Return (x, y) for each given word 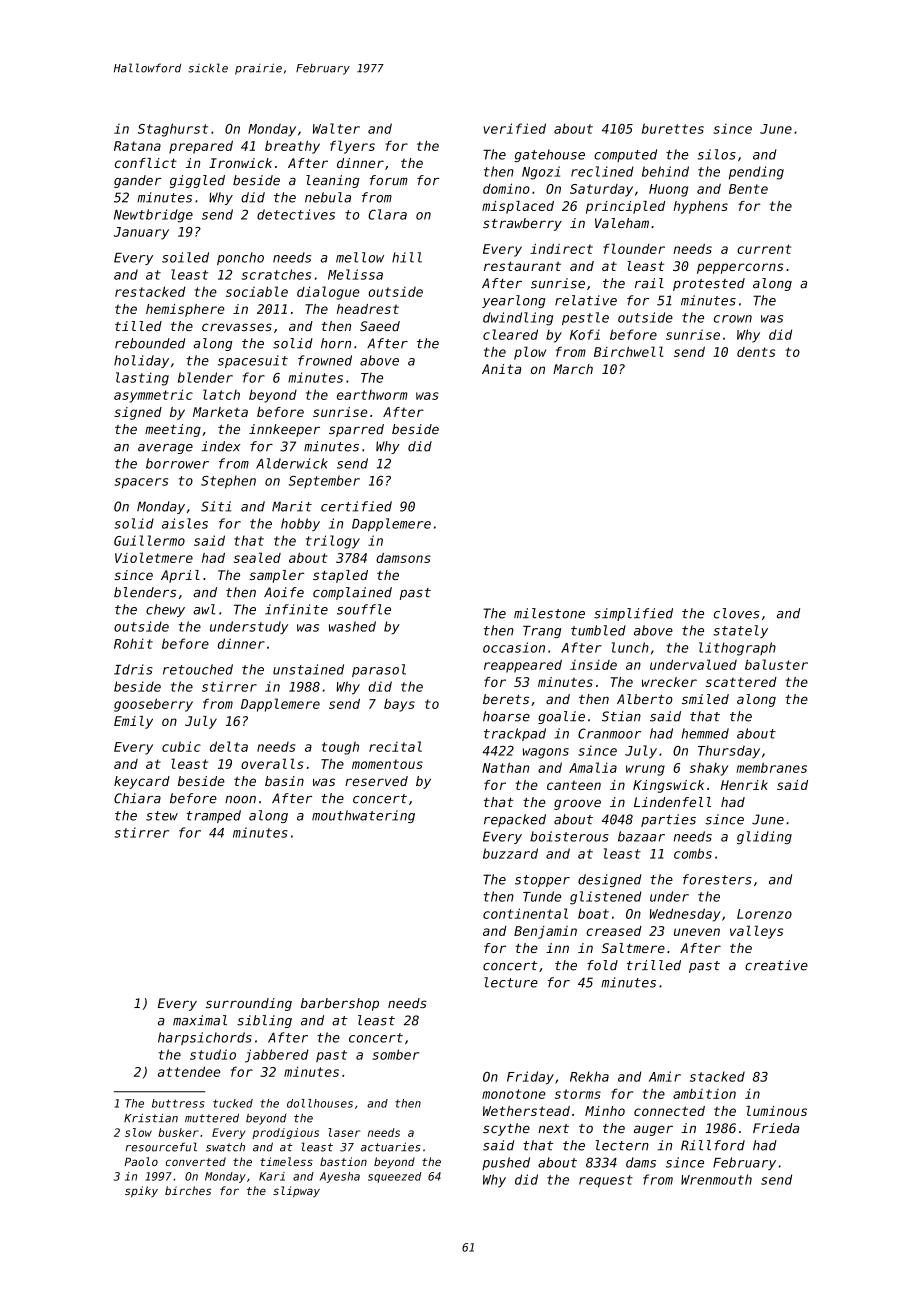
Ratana (137, 146)
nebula (328, 197)
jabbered (276, 1056)
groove (577, 804)
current (764, 249)
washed (352, 626)
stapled (340, 576)
